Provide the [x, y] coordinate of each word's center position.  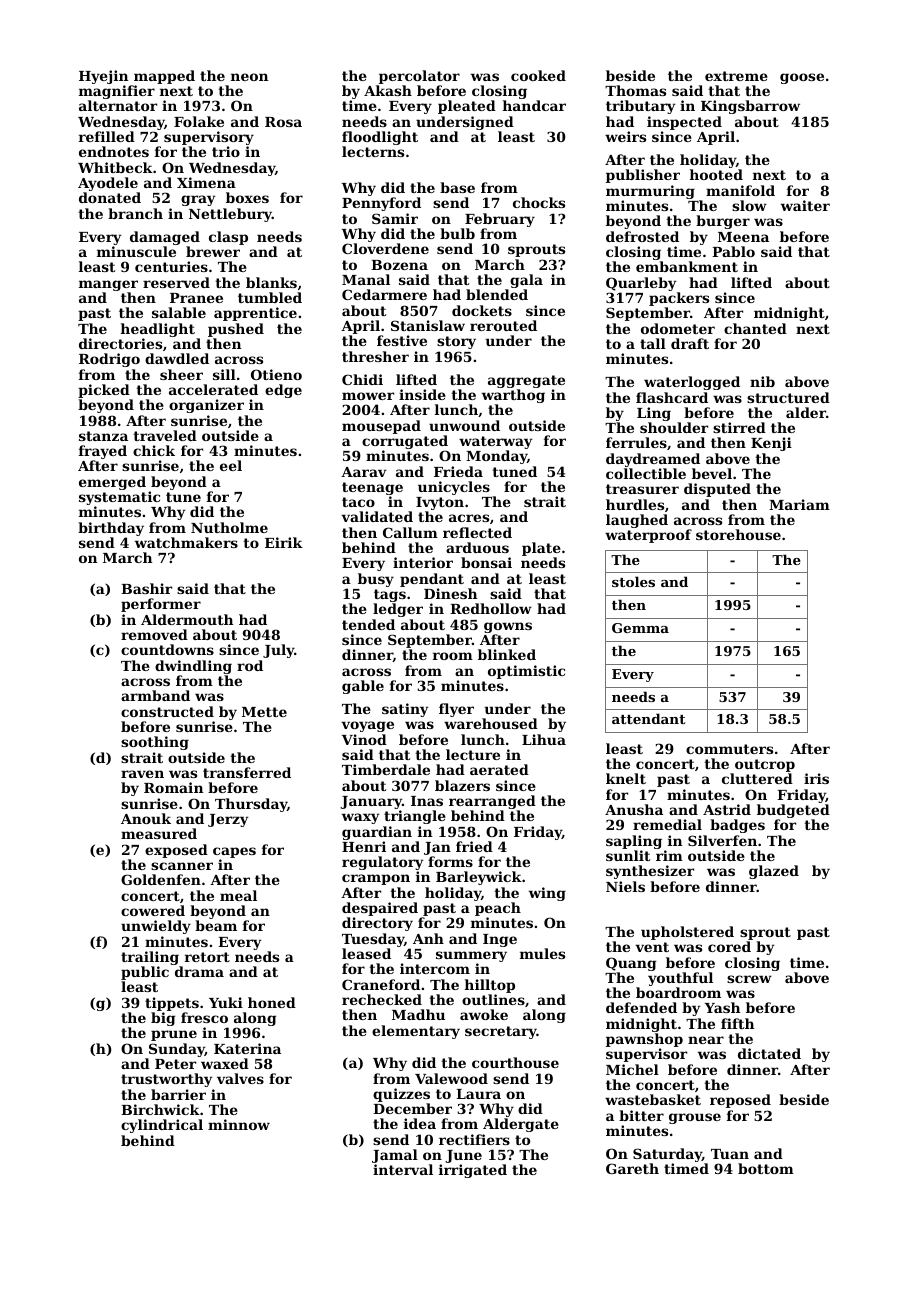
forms [450, 861]
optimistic [526, 672]
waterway [496, 442]
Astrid [727, 809]
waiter [805, 205]
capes [234, 852]
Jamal [395, 1156]
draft [690, 343]
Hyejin [103, 77]
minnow [239, 1124]
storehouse [738, 534]
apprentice [255, 314]
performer [161, 605]
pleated [467, 107]
